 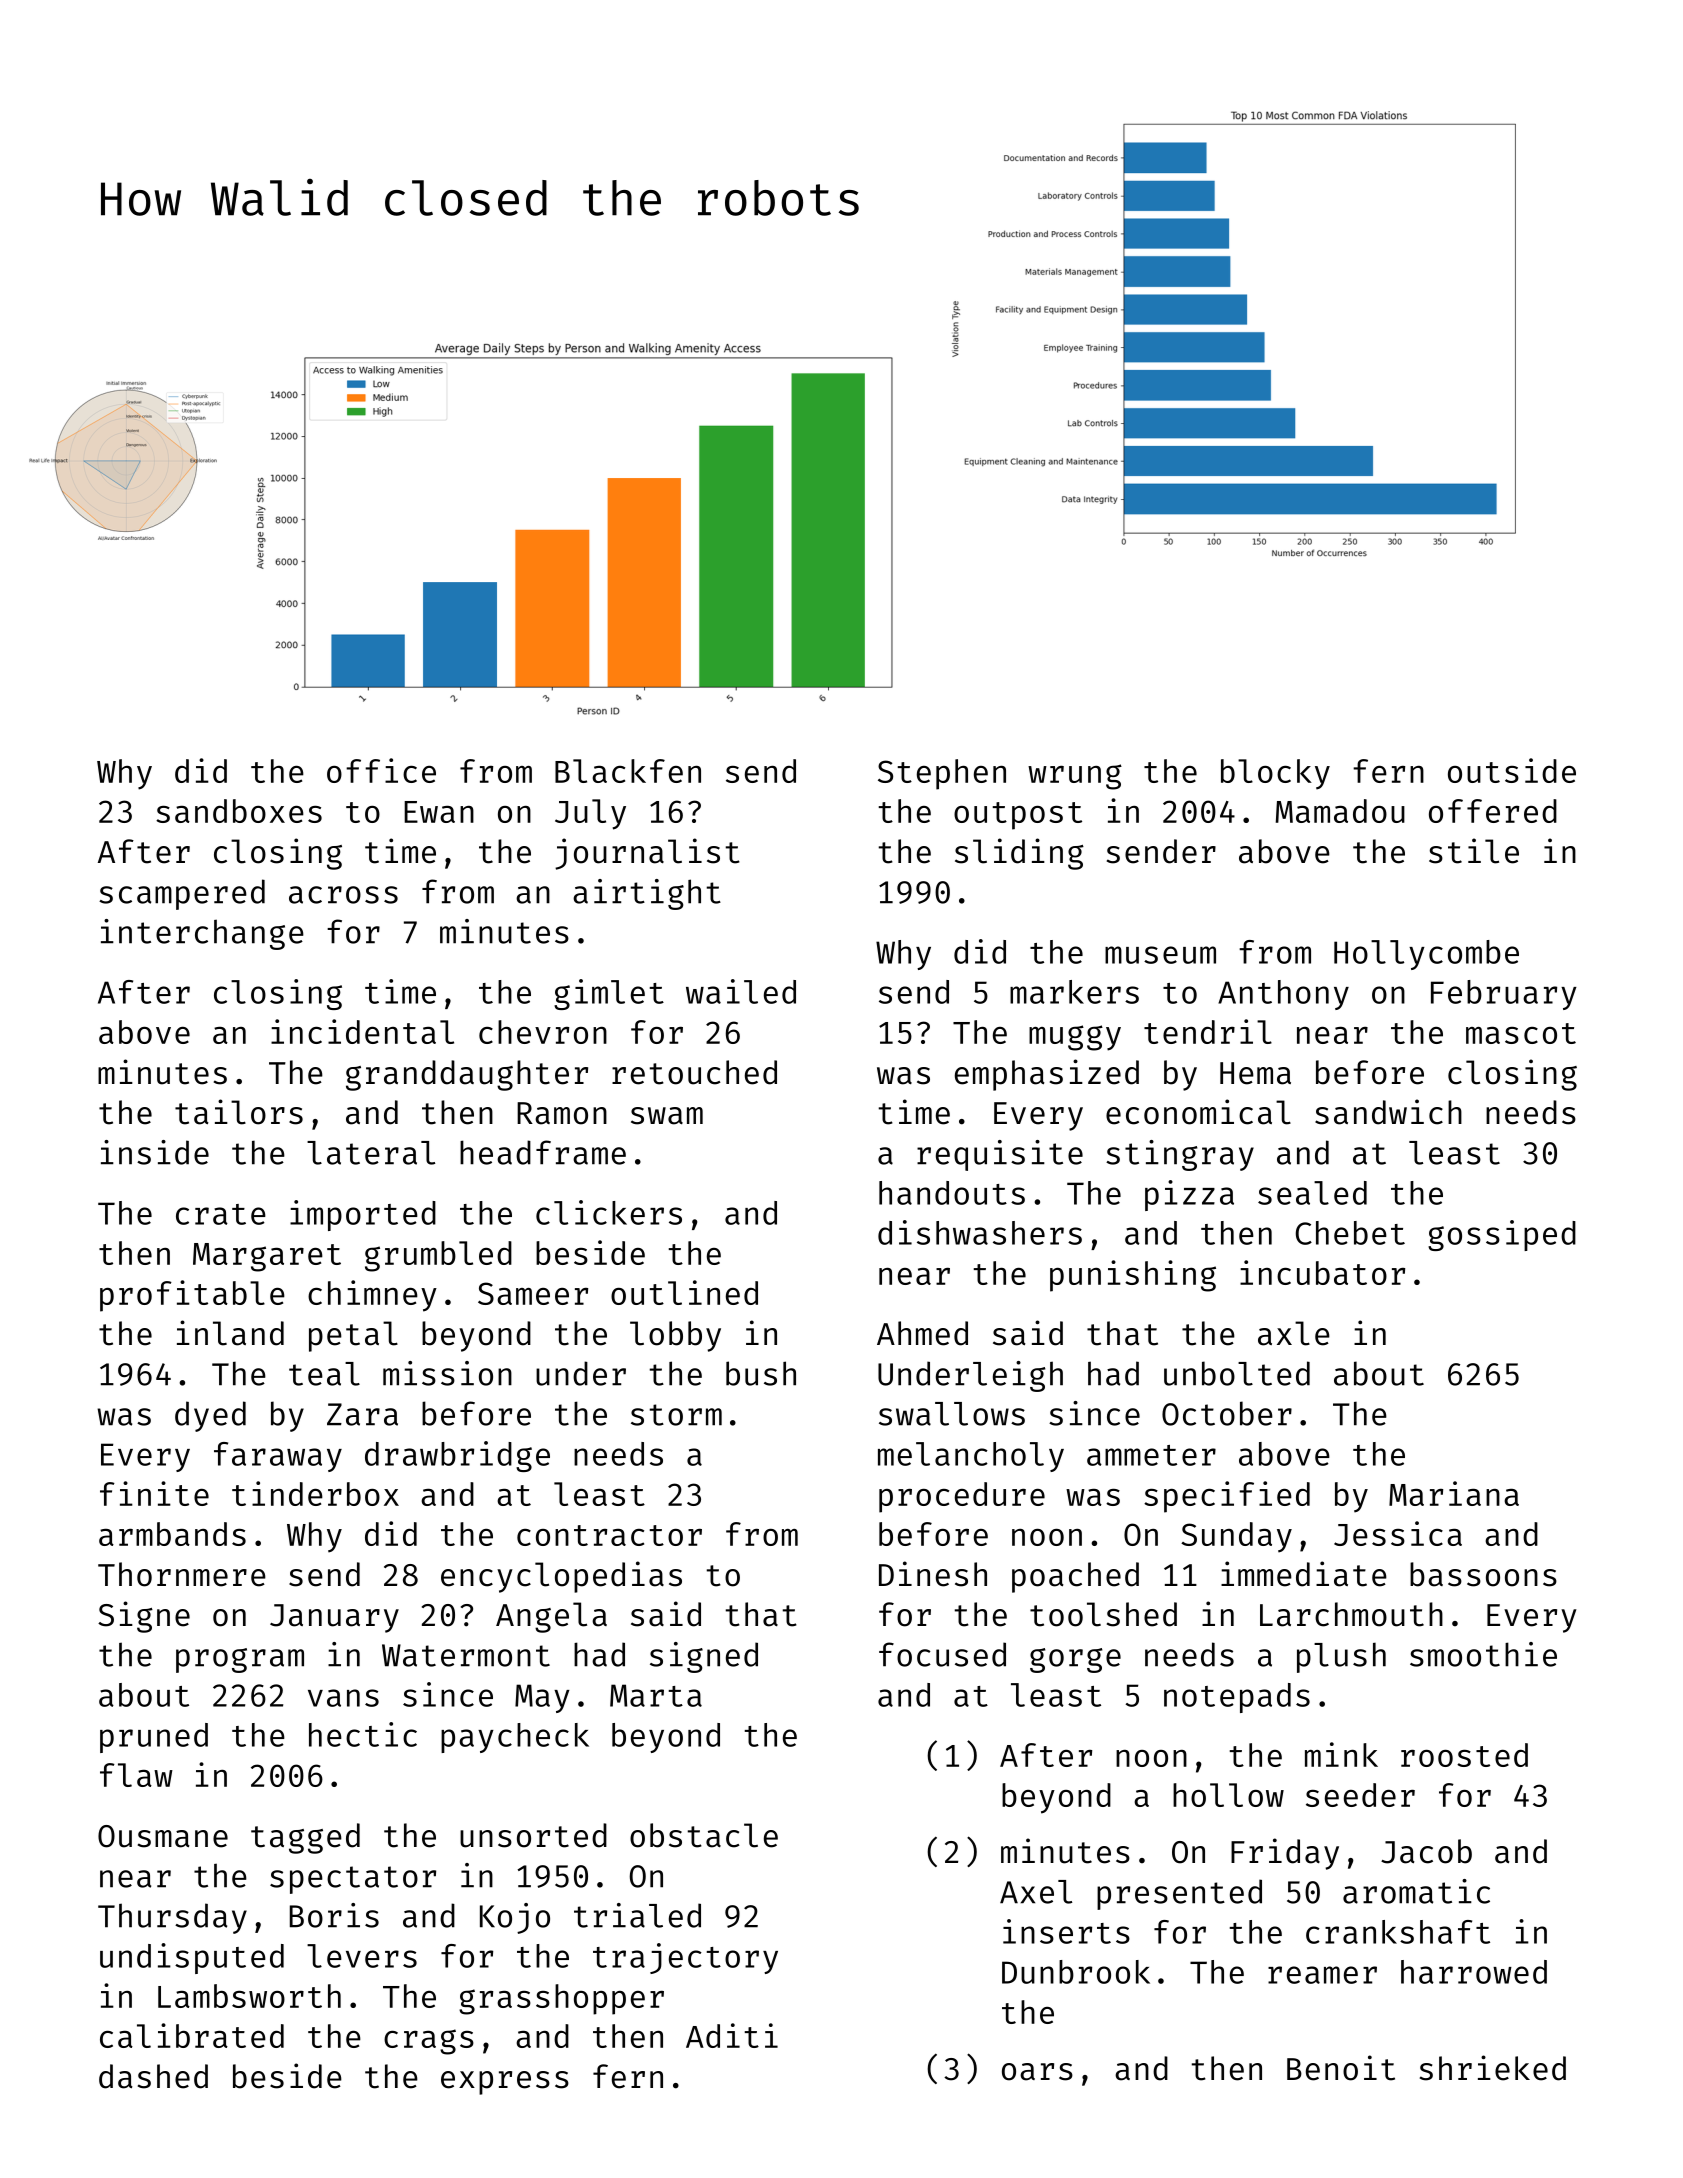 I want to click on armbands, so click(x=172, y=1534).
